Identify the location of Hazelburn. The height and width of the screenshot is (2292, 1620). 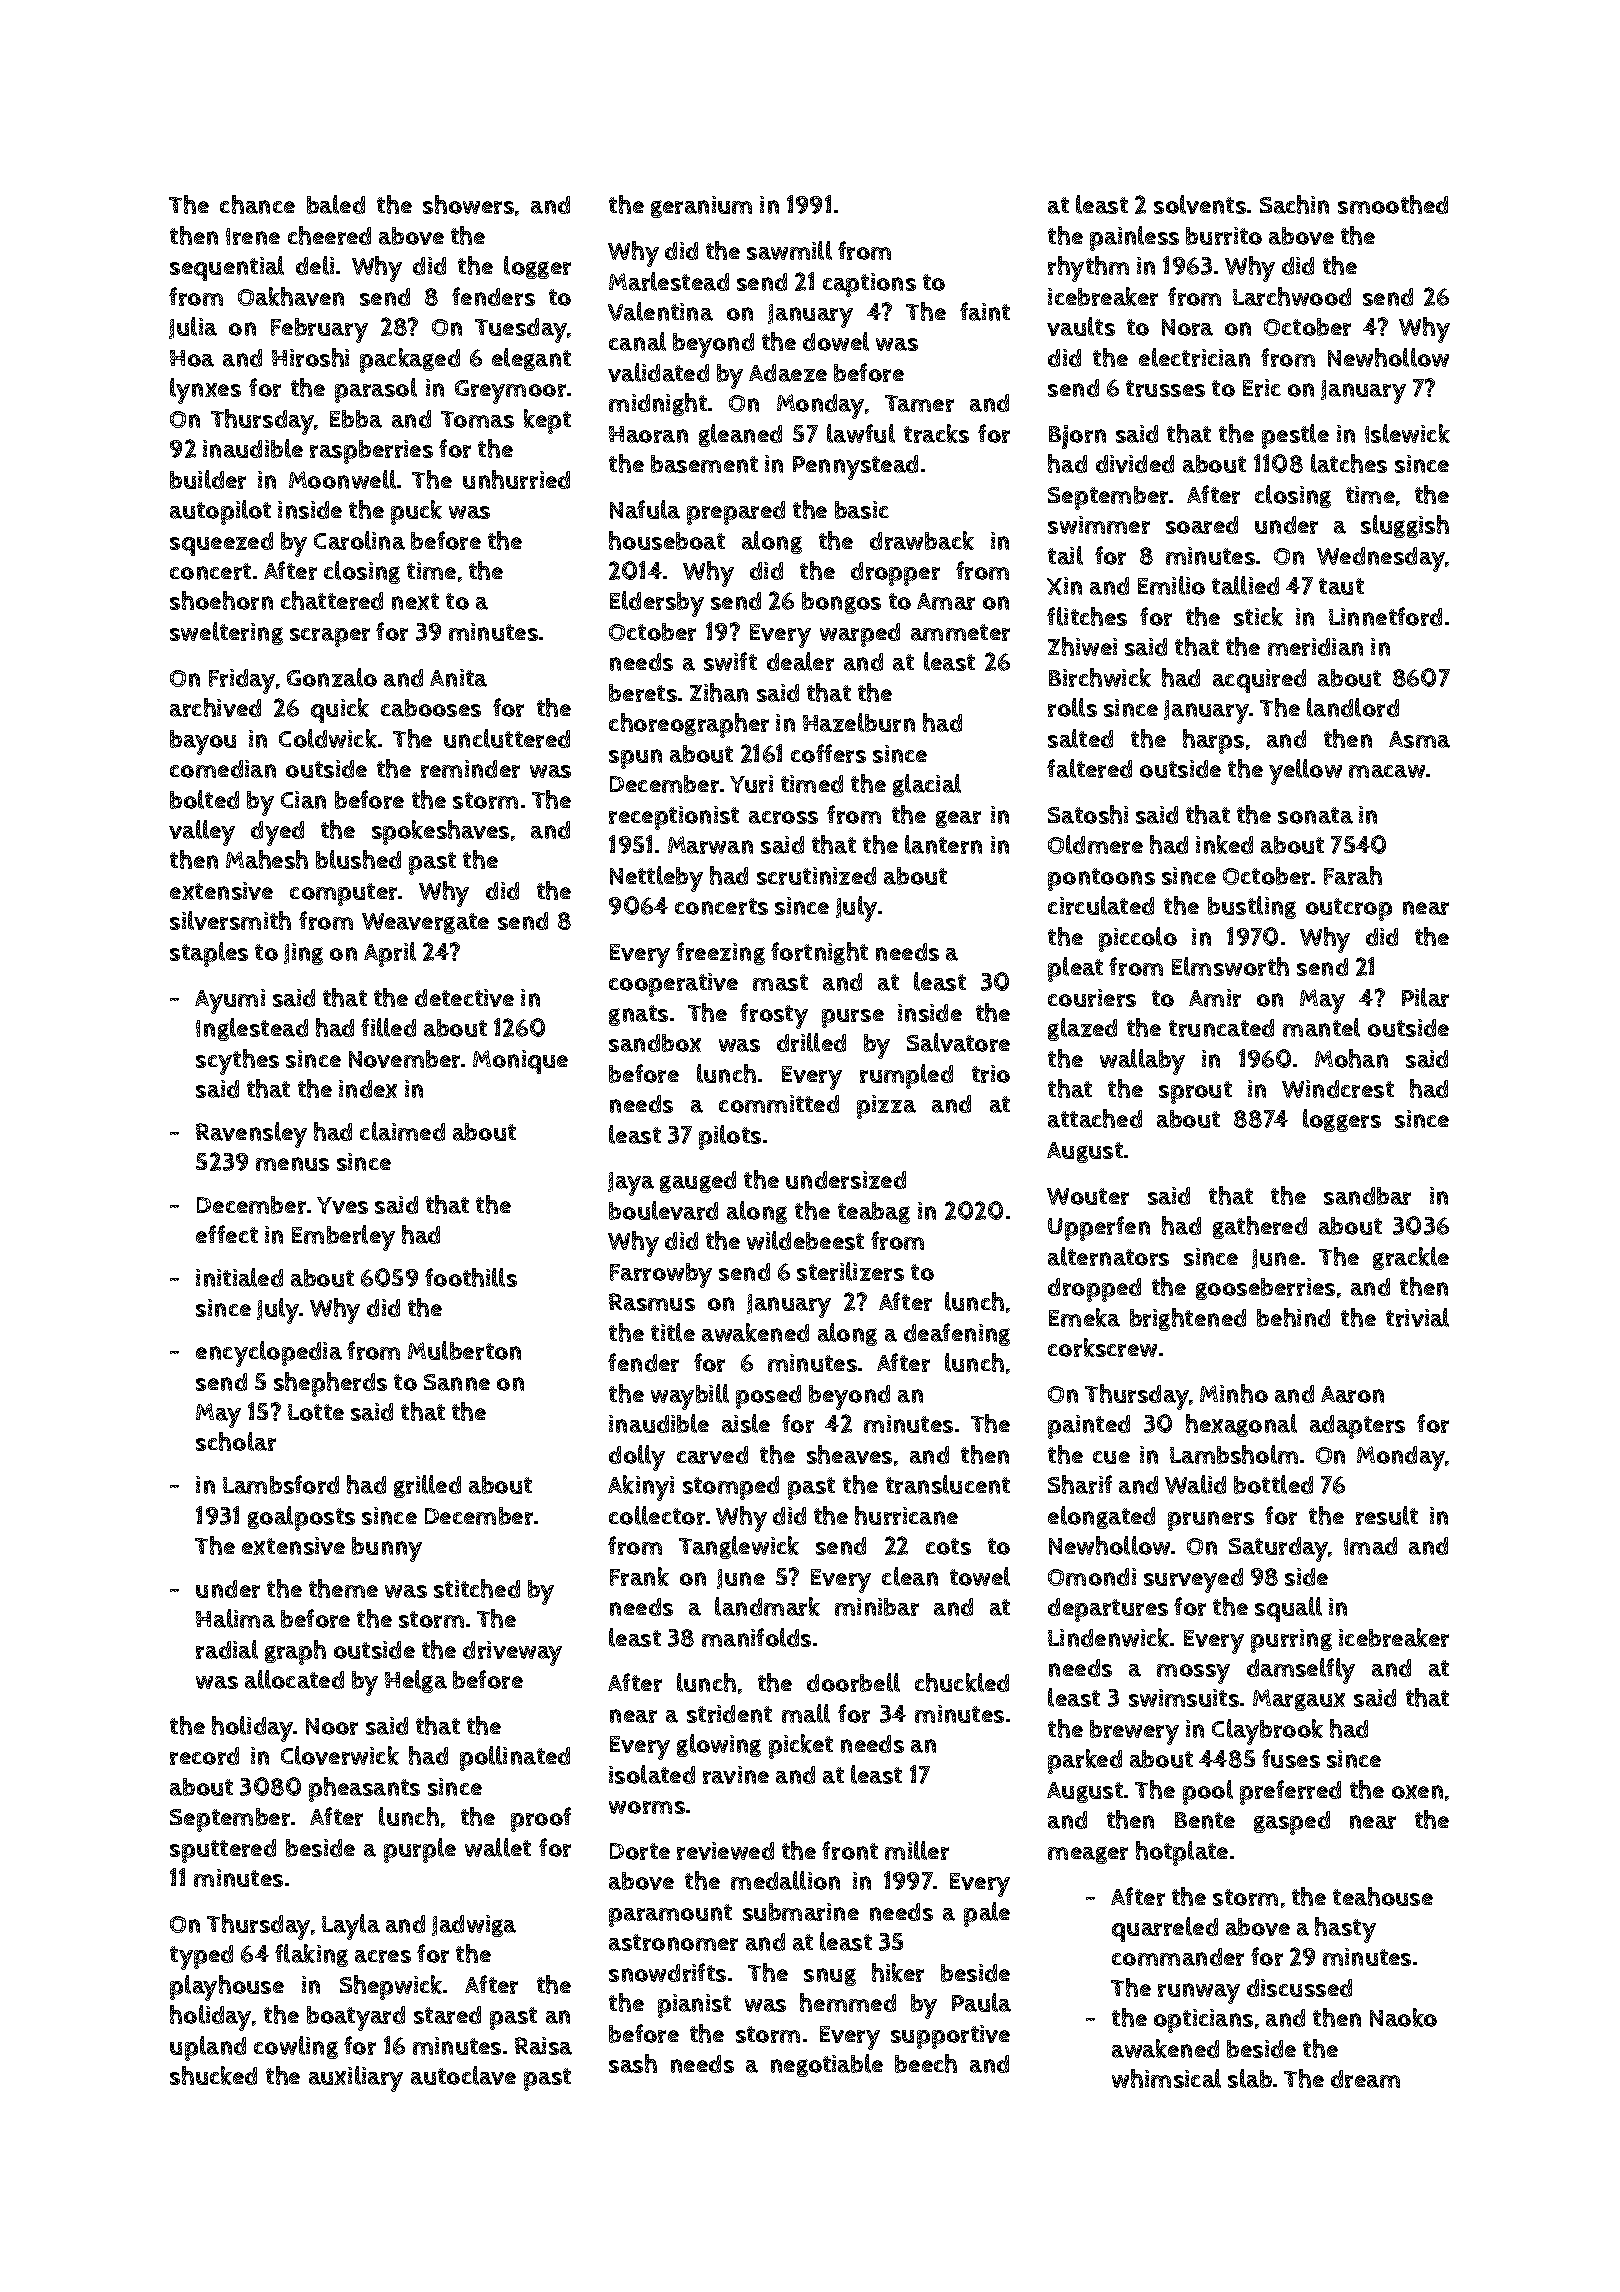
(859, 722).
